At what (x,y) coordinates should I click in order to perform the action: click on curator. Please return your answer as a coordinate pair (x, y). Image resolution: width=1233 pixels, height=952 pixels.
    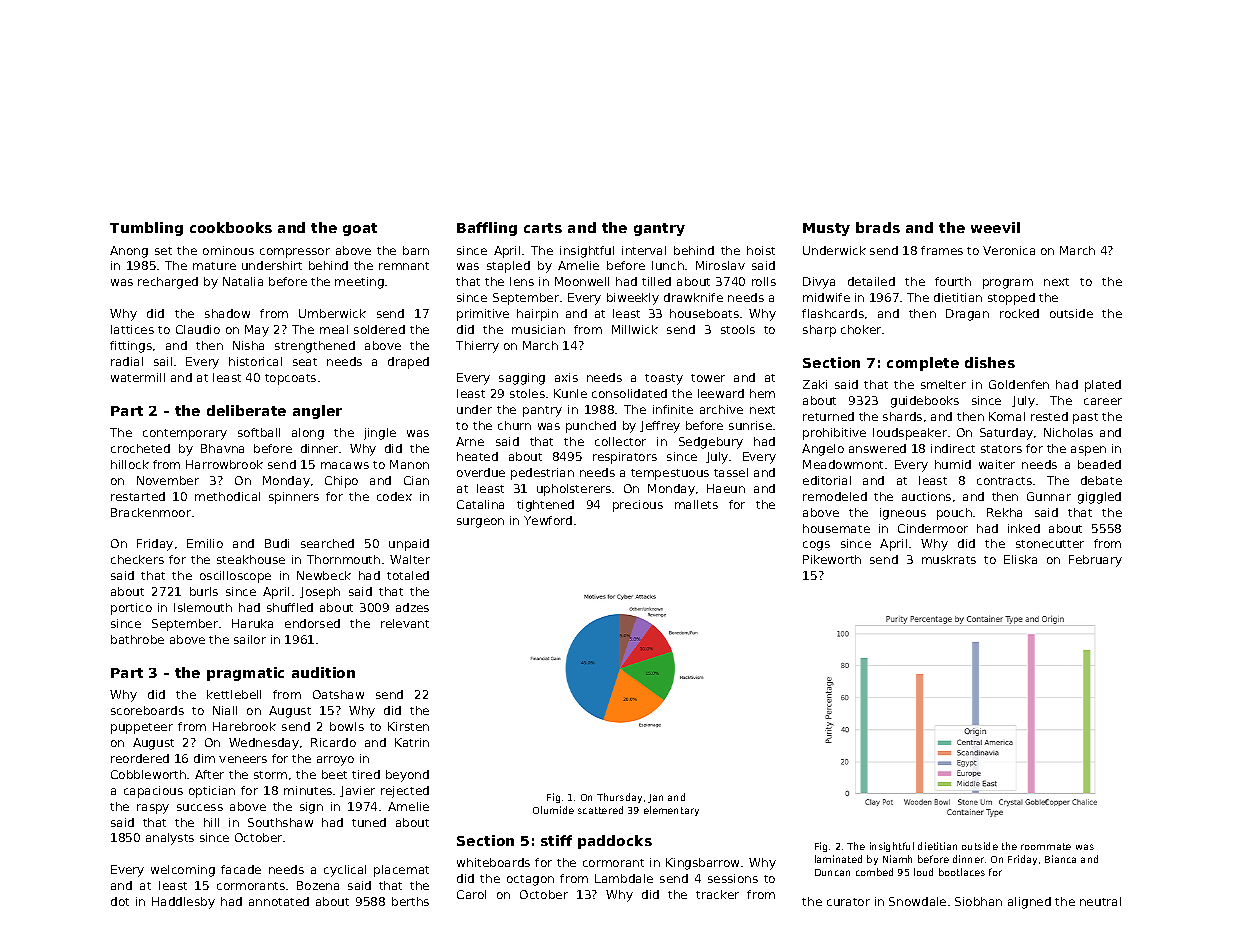
    Looking at the image, I should click on (848, 902).
